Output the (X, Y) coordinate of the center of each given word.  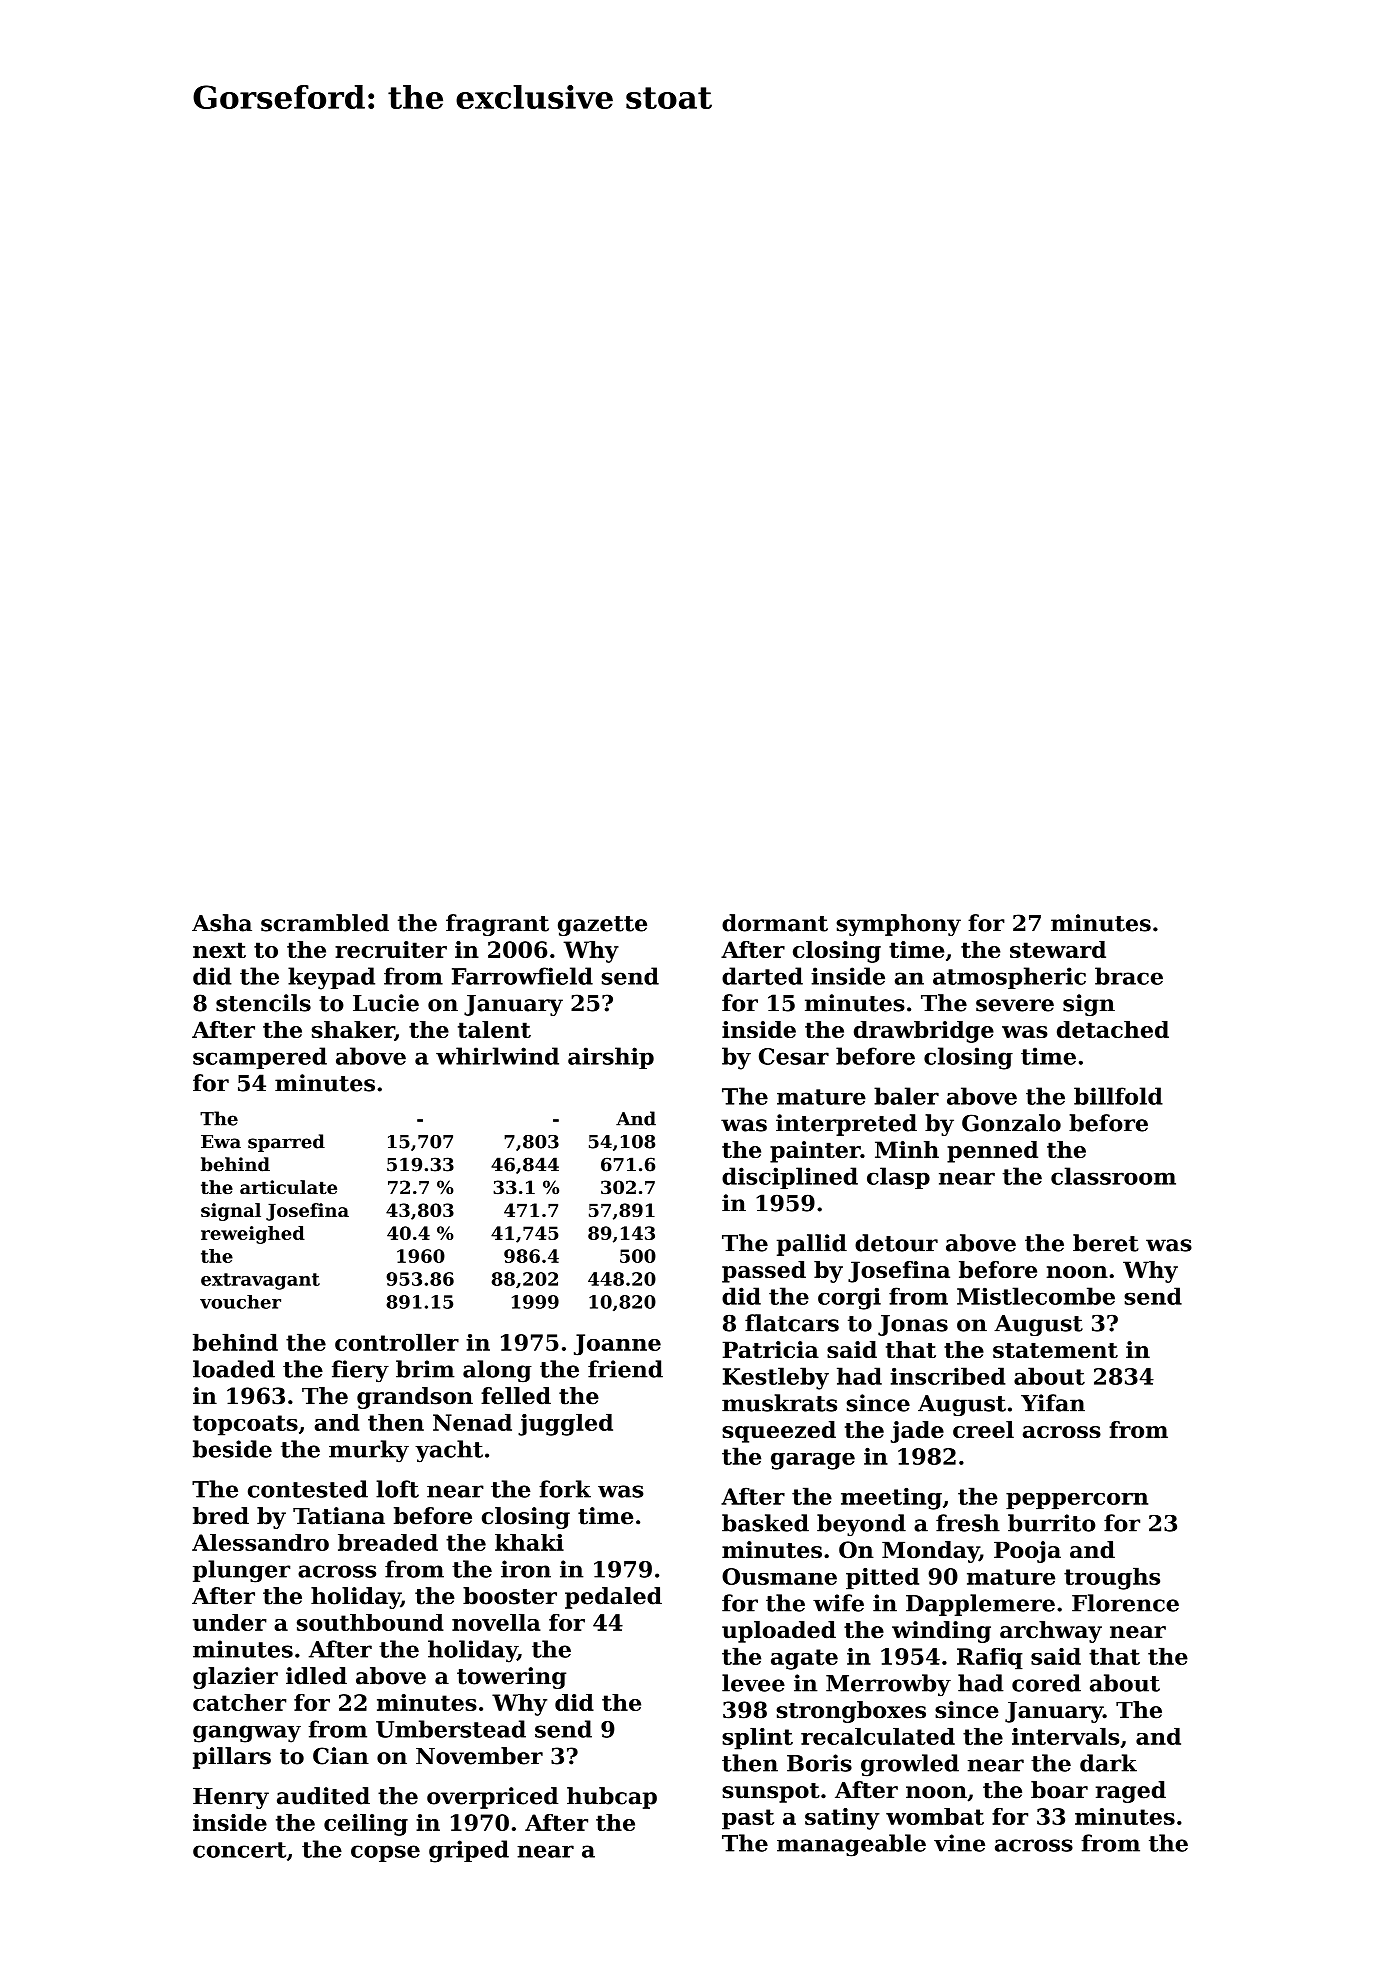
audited (323, 1796)
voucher (240, 1302)
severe (1015, 1005)
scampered (260, 1058)
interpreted (846, 1125)
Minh (907, 1149)
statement (1055, 1350)
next (219, 950)
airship (611, 1058)
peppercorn (1077, 1501)
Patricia (771, 1349)
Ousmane (779, 1576)
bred (221, 1516)
